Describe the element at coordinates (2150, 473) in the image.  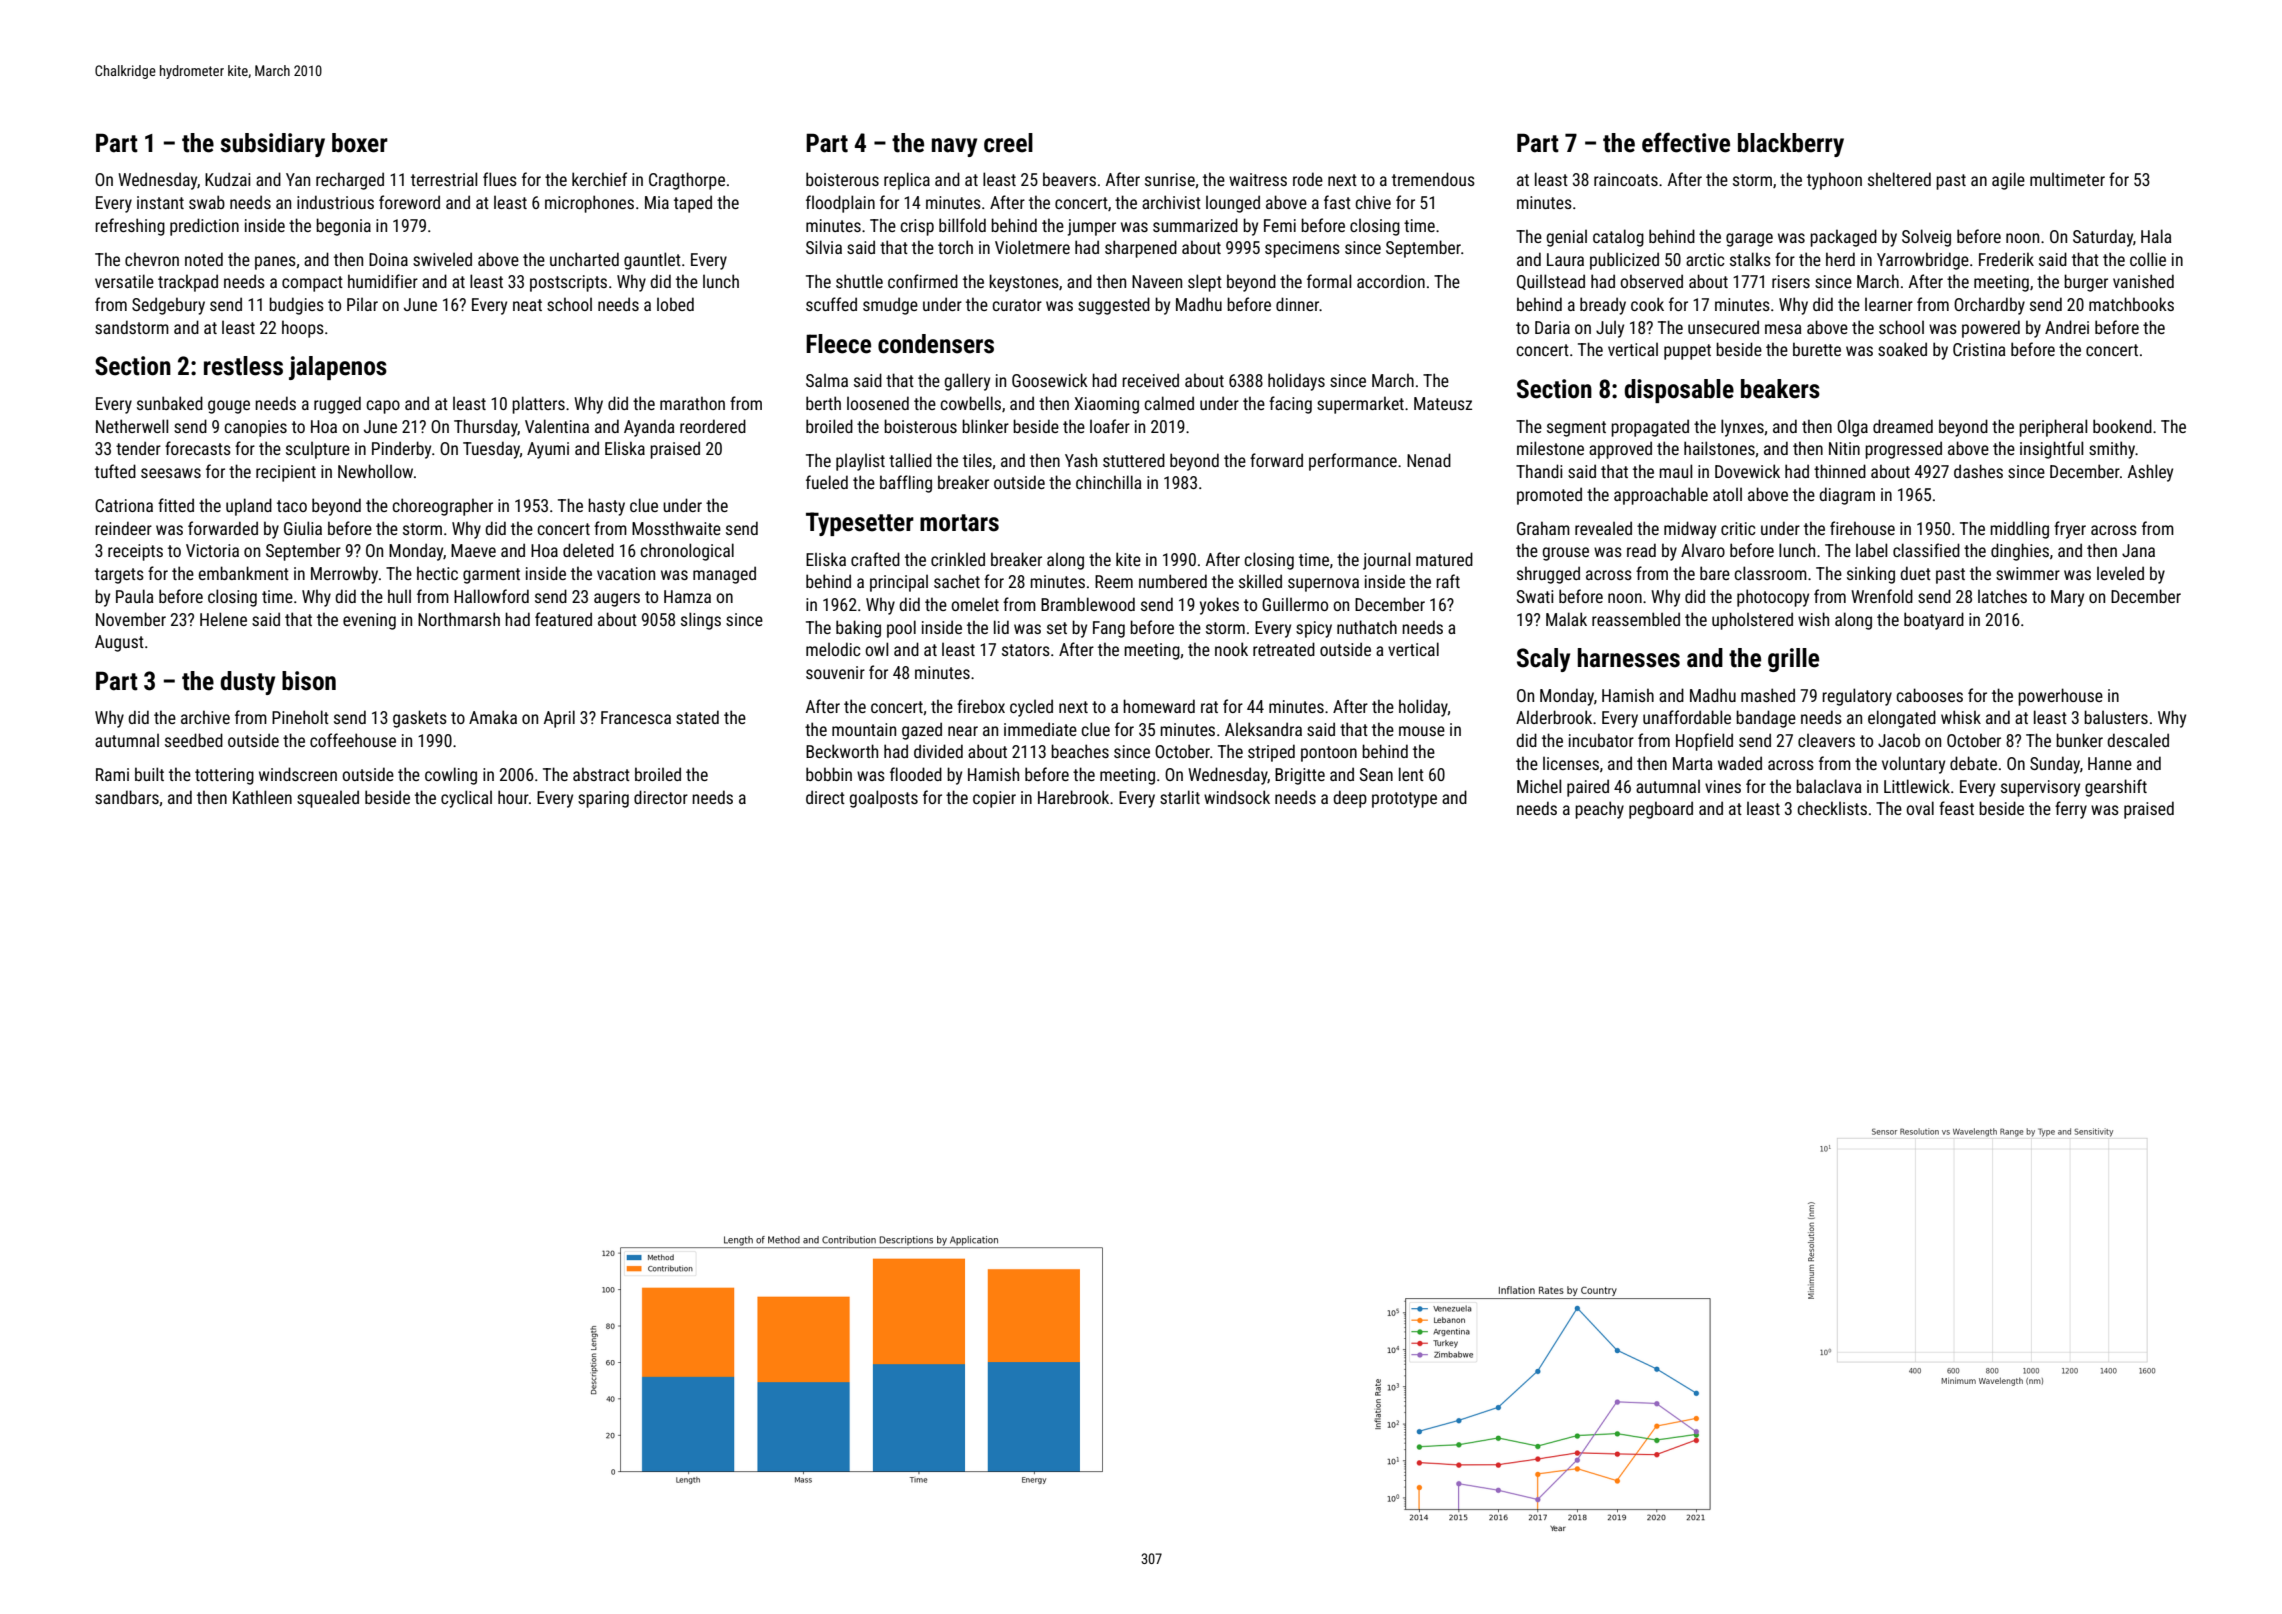
I see `Ashley` at that location.
